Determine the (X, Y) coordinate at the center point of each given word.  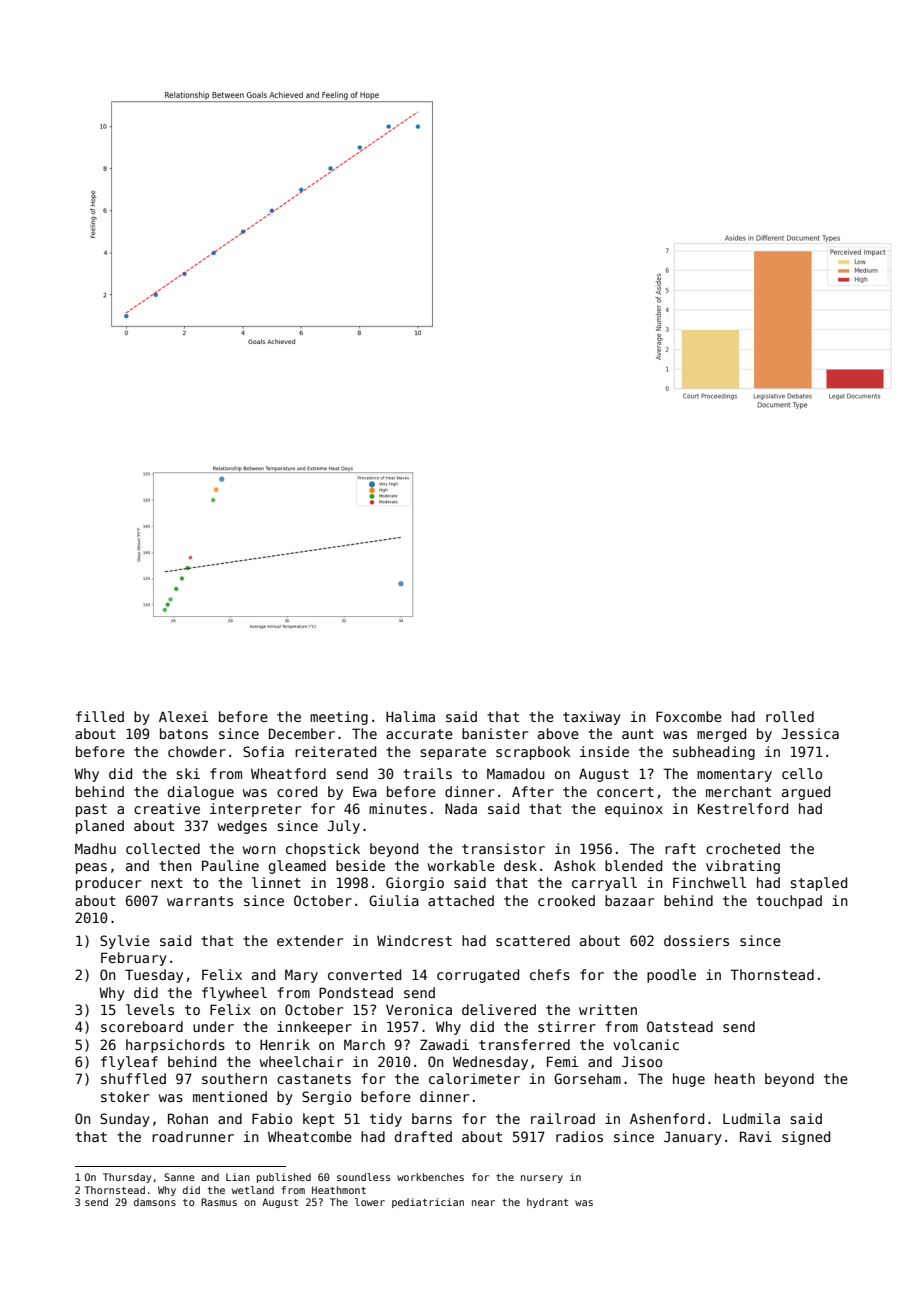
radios (579, 1136)
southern (234, 1078)
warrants (200, 901)
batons (184, 733)
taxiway (592, 718)
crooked (566, 900)
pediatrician (428, 1203)
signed (806, 1138)
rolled (790, 716)
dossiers (696, 940)
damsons (155, 1202)
